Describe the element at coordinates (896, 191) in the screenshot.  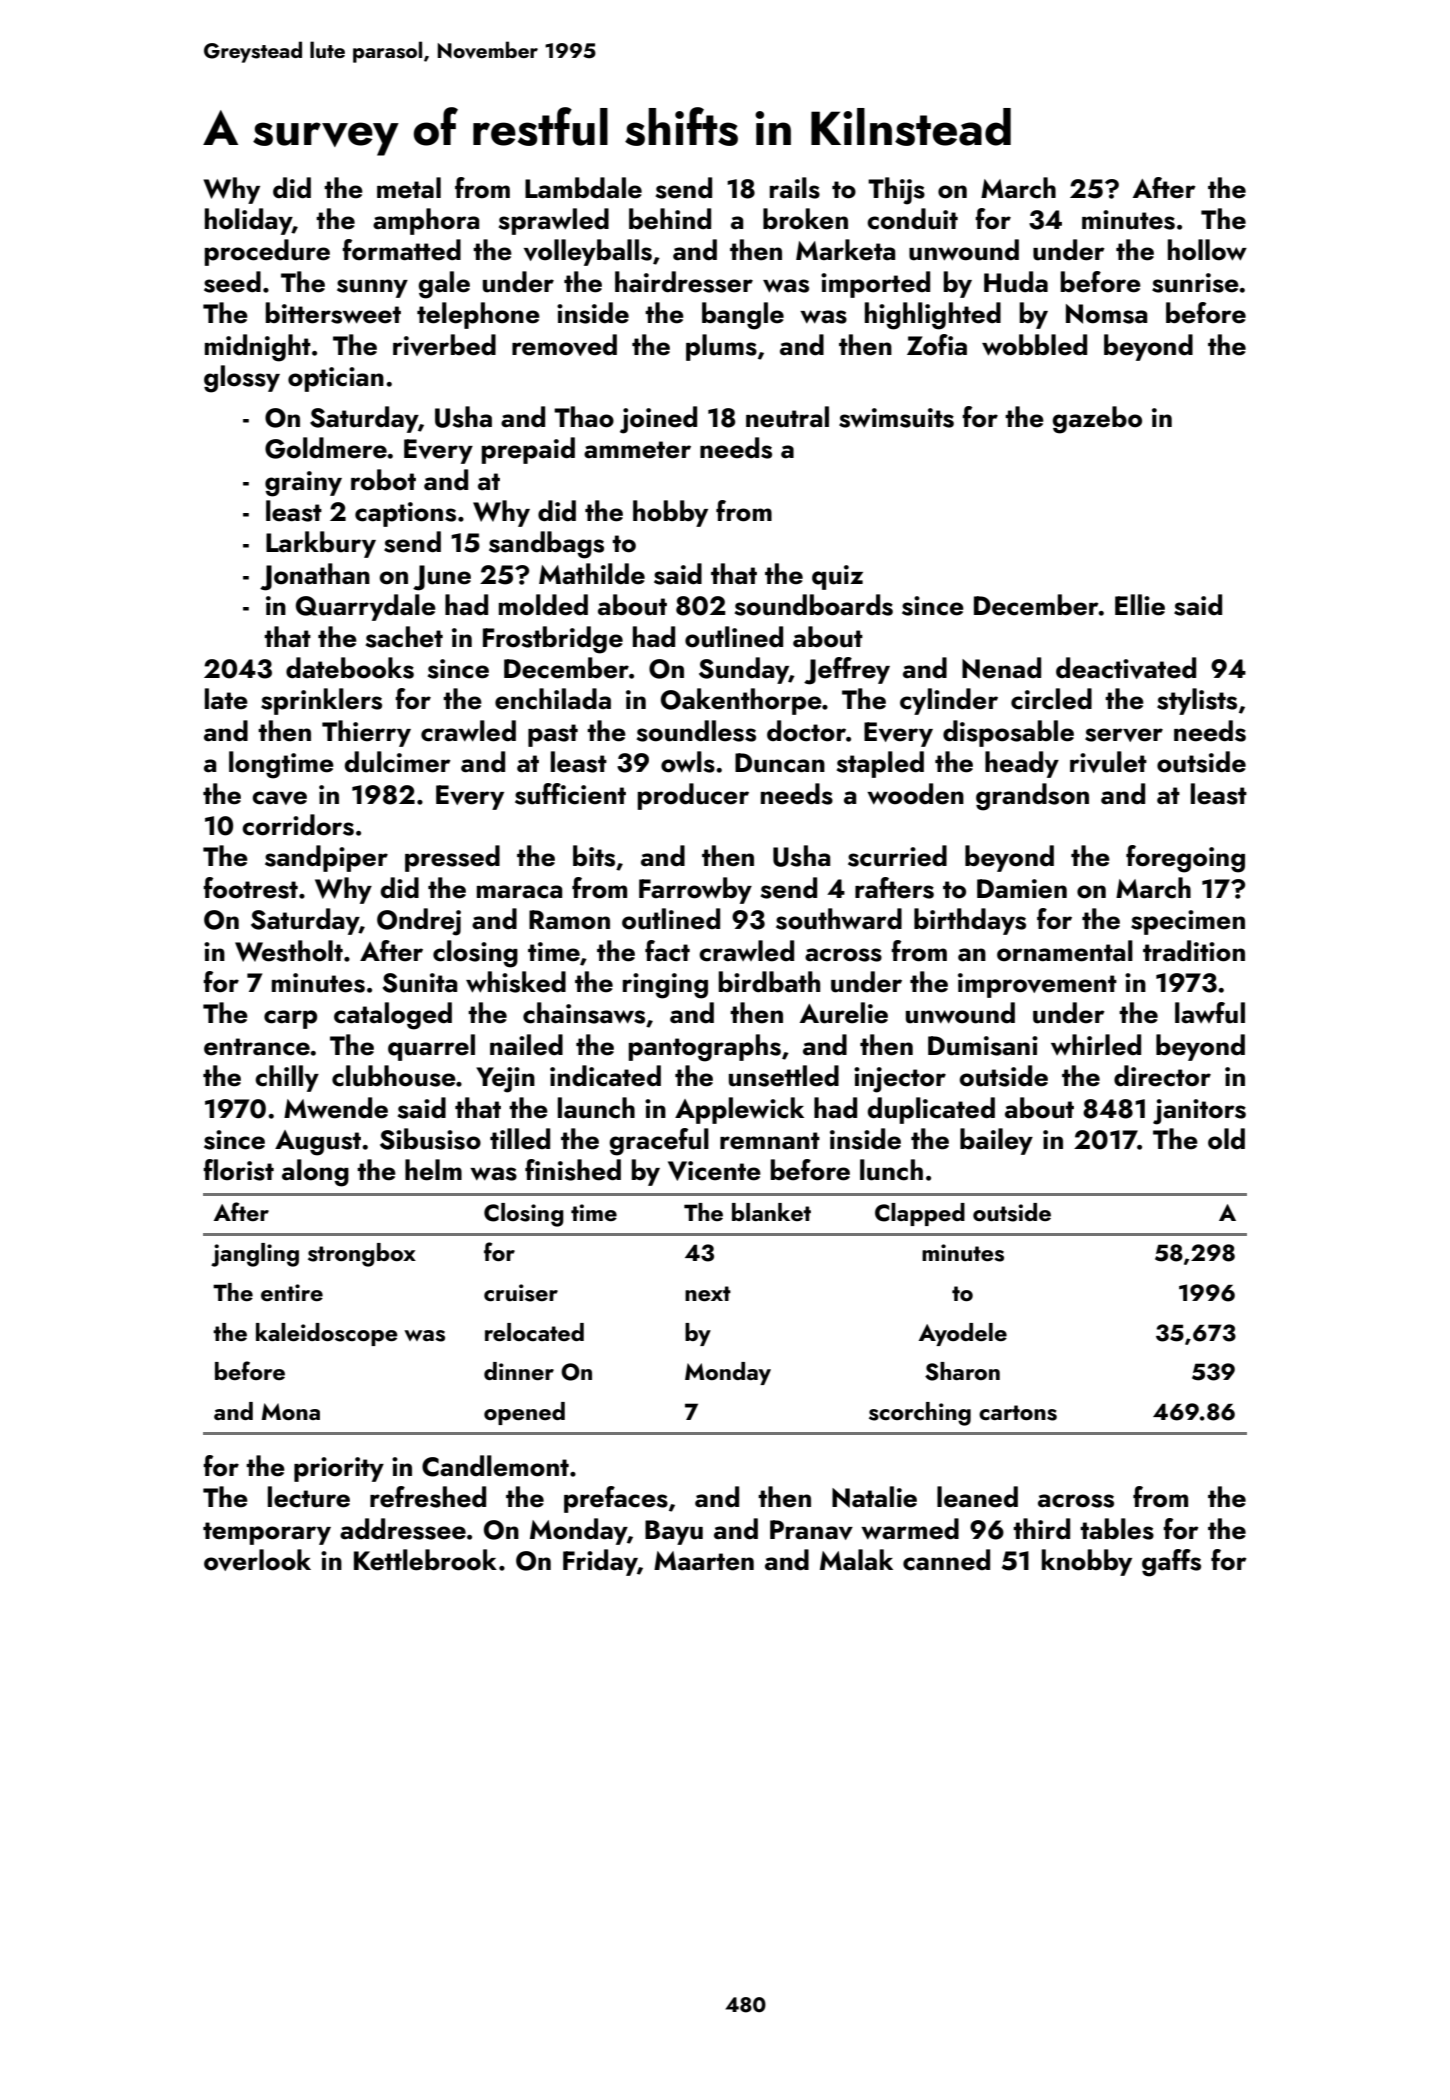
I see `Thijs` at that location.
